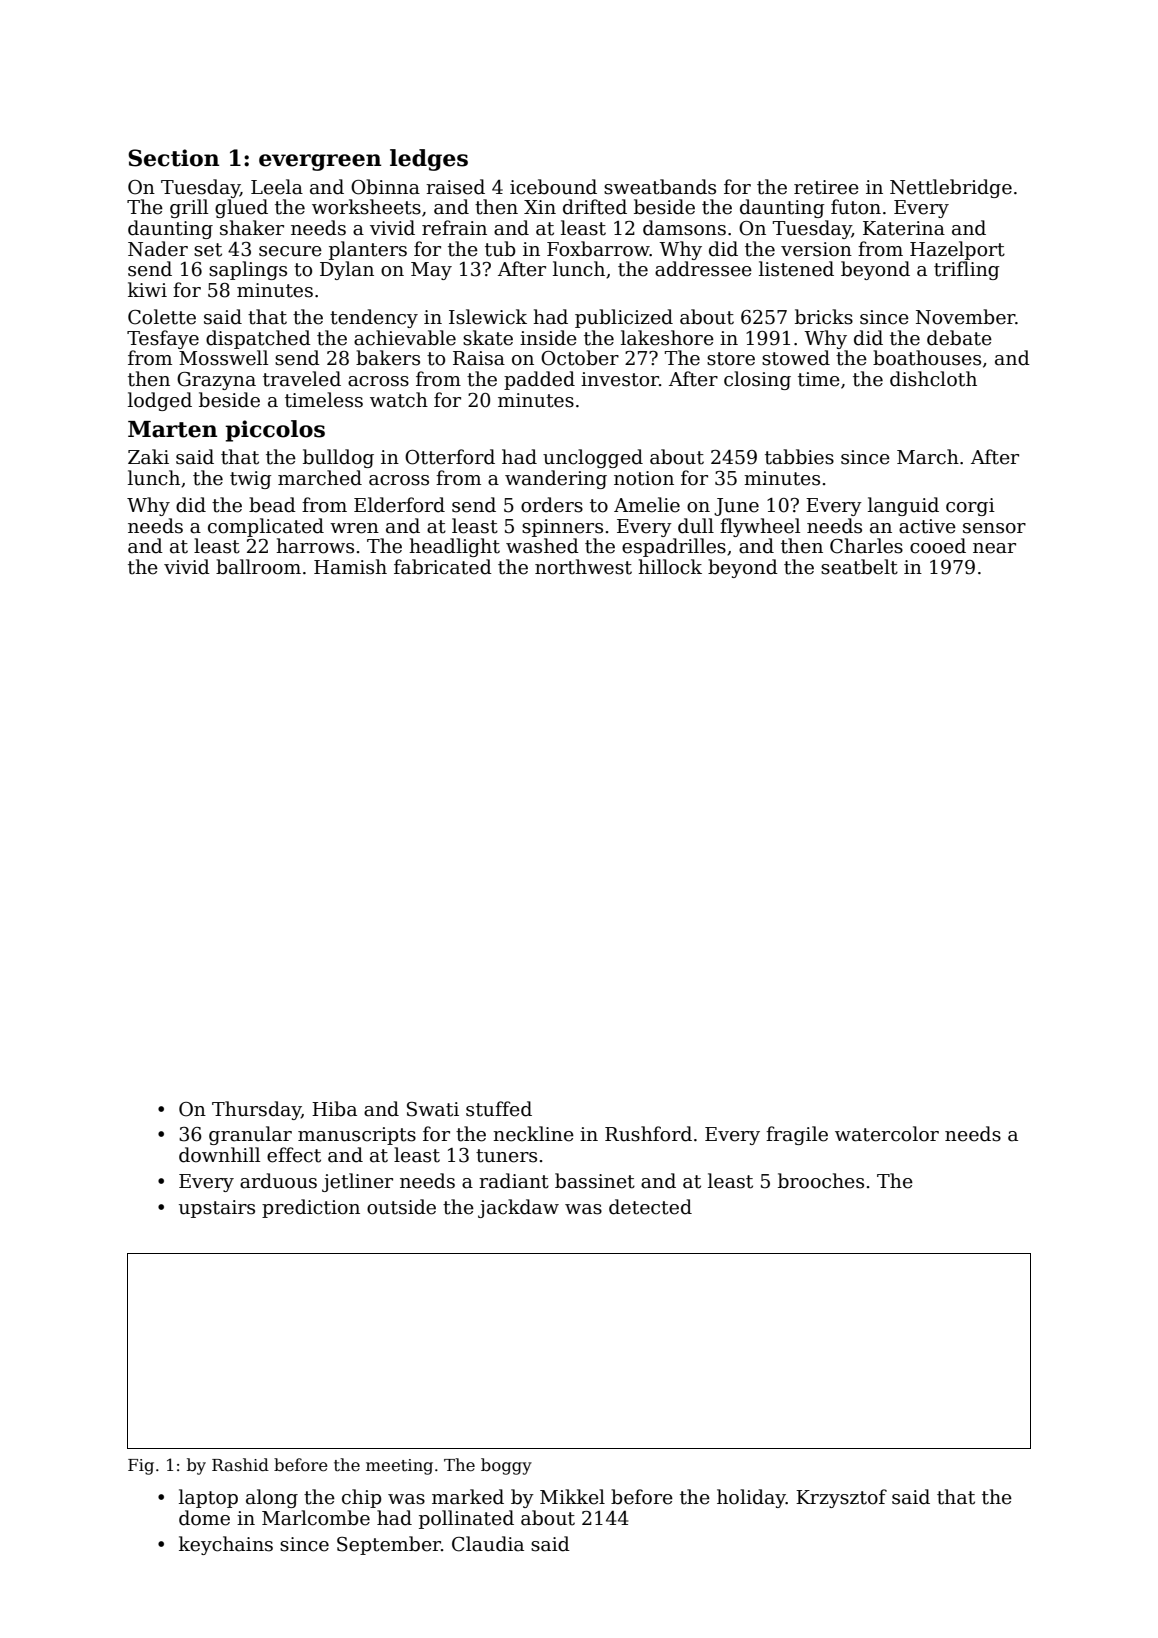  I want to click on cooed, so click(938, 546).
